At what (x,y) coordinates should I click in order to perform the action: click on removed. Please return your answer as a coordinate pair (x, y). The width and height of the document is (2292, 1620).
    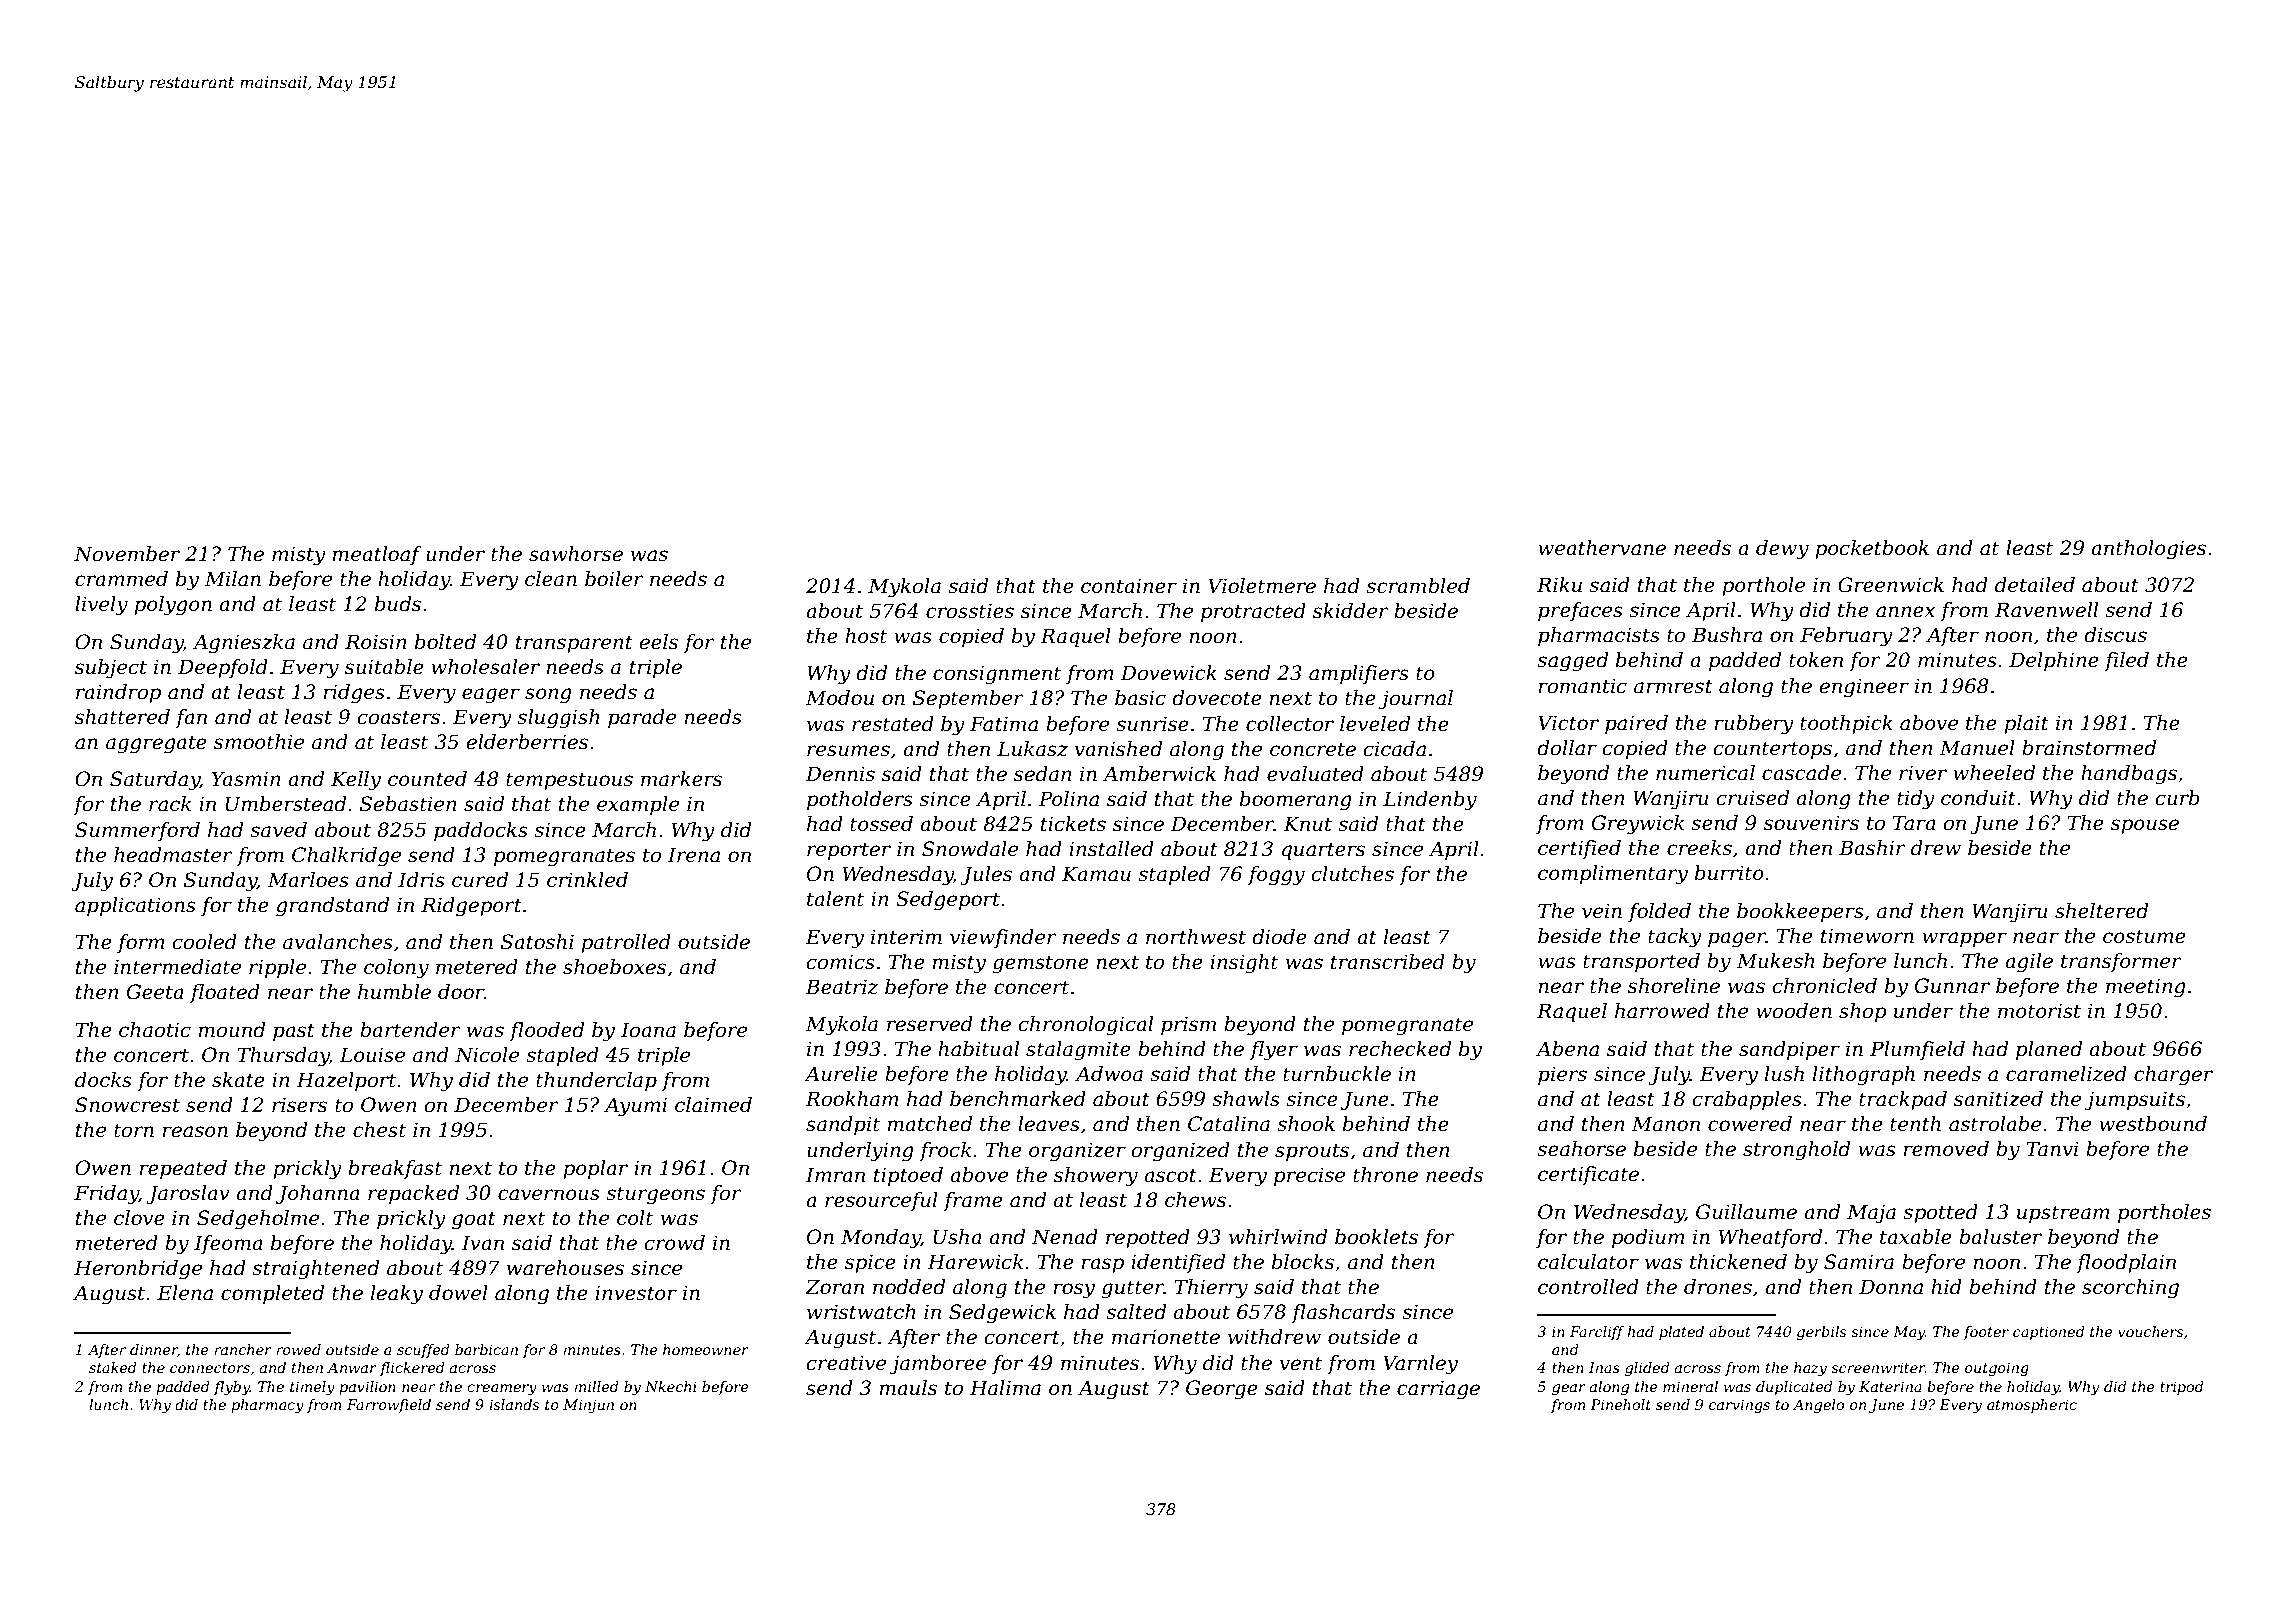
    Looking at the image, I should click on (1946, 1149).
